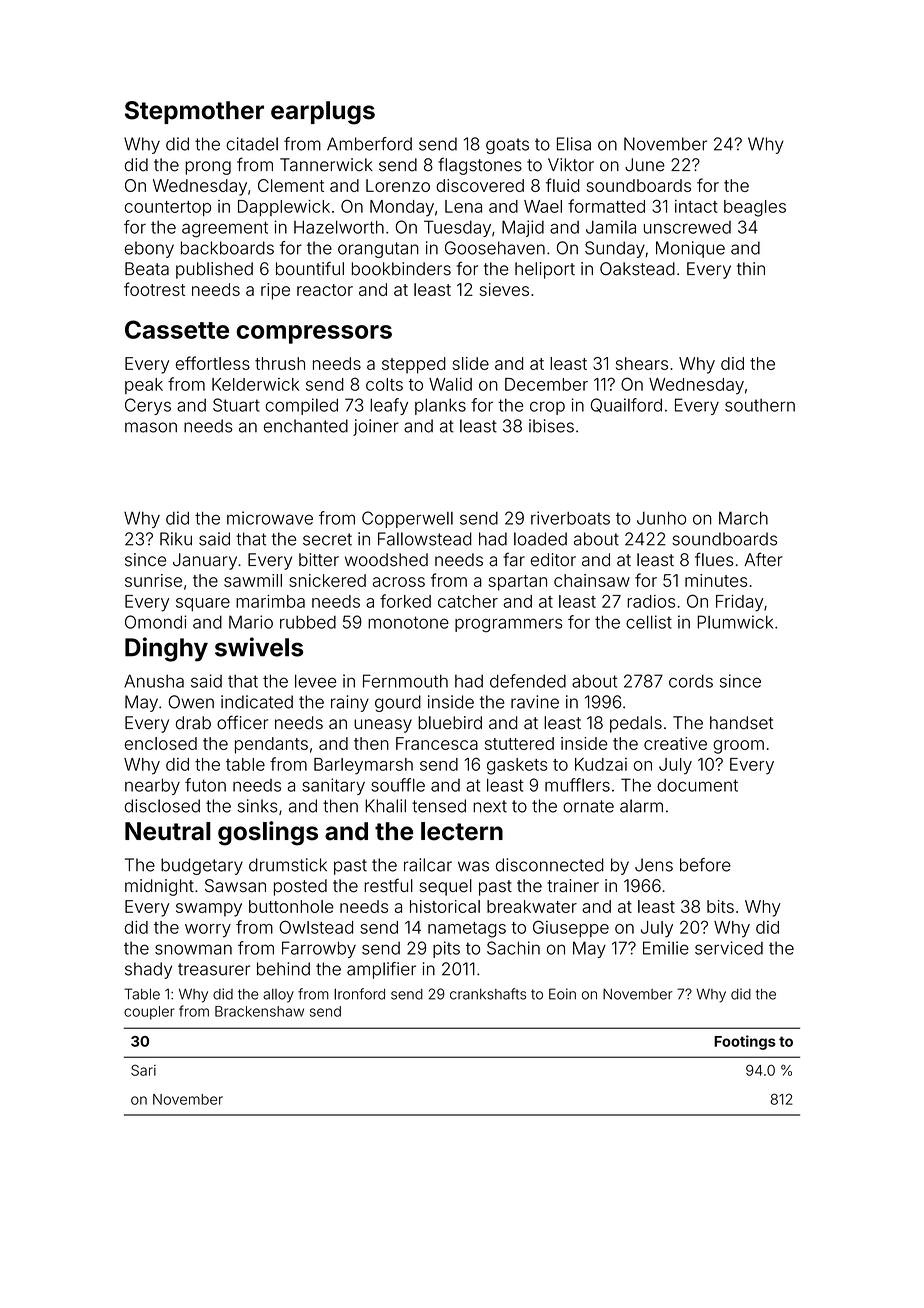  I want to click on southern, so click(760, 405).
